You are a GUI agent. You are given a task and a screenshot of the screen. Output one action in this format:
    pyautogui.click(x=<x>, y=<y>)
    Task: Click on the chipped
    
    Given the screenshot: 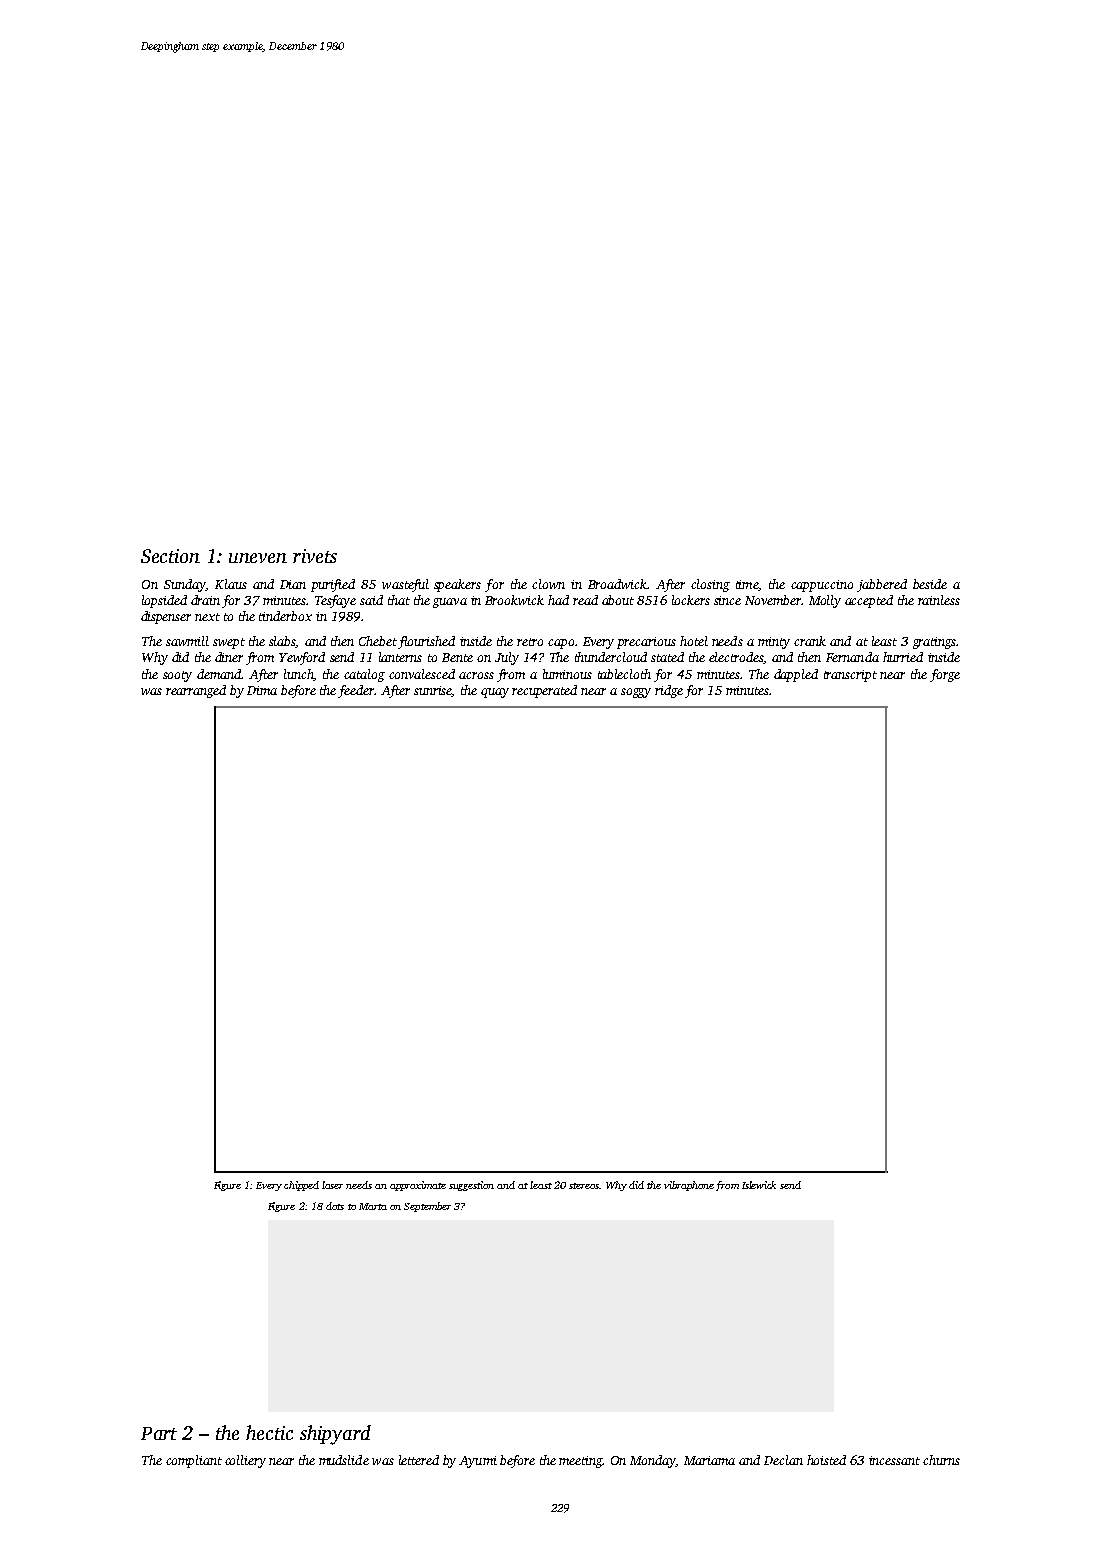 What is the action you would take?
    pyautogui.click(x=301, y=1186)
